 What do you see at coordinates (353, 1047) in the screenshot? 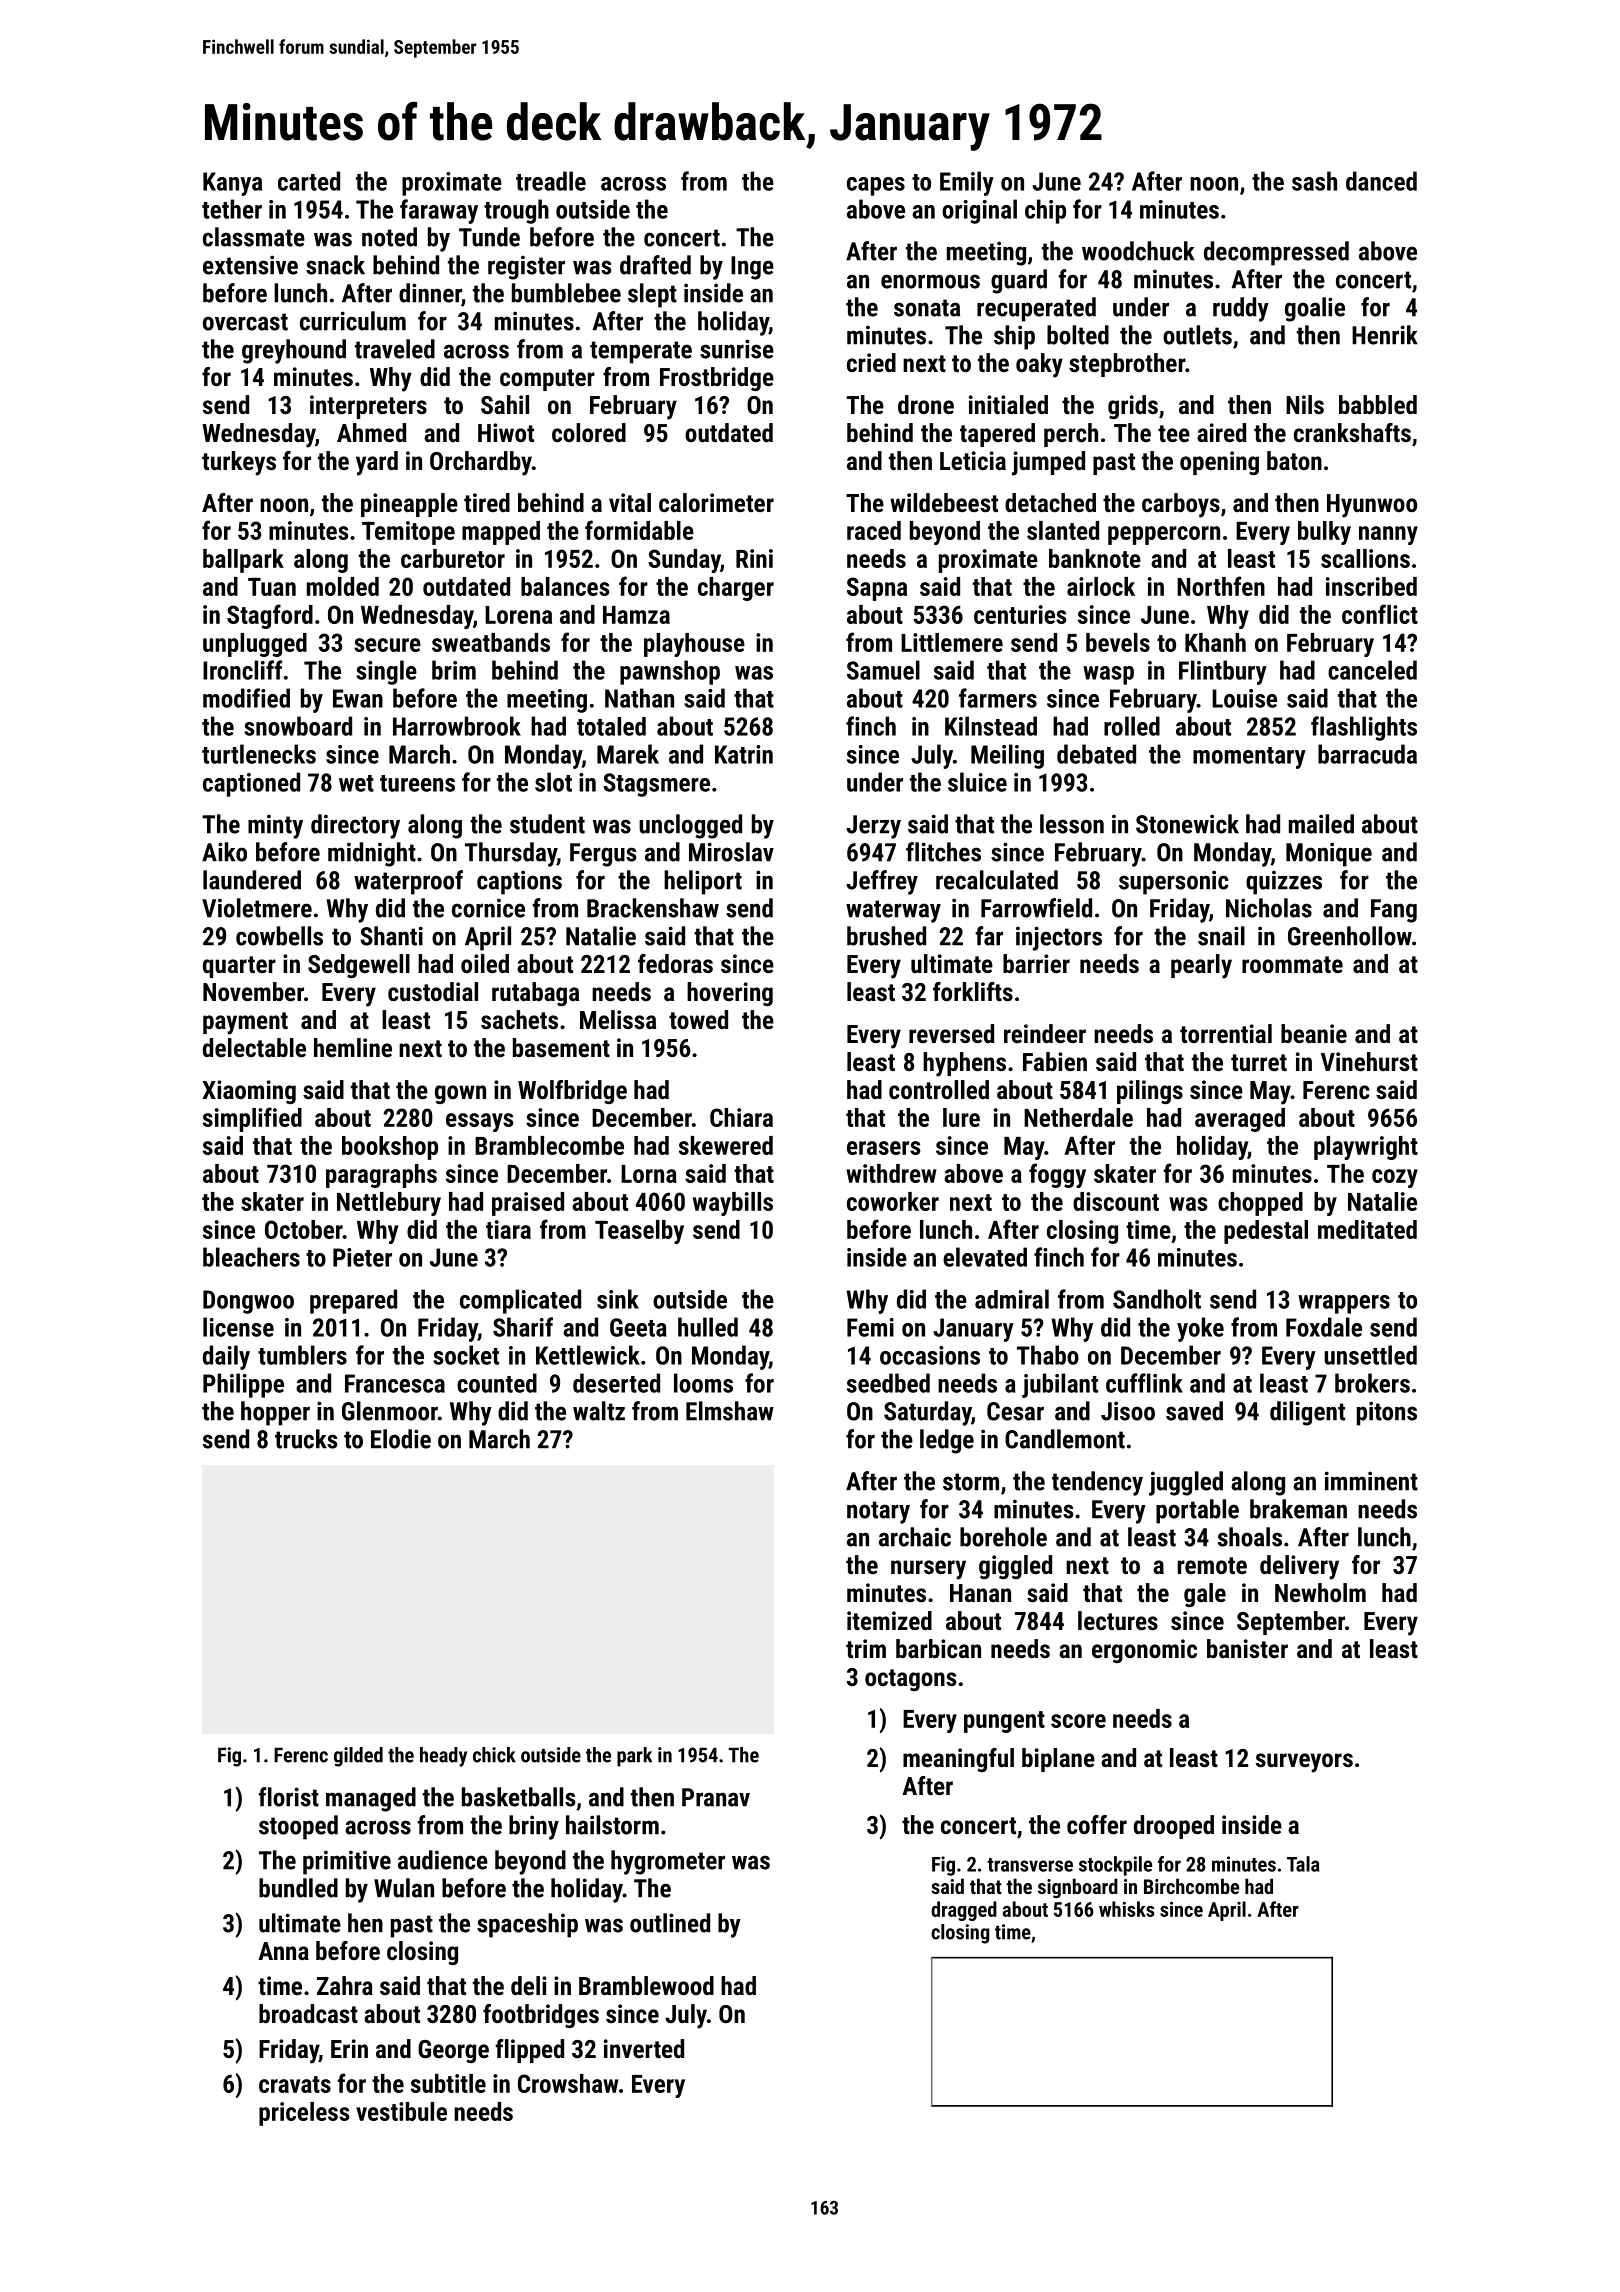
I see `hemline` at bounding box center [353, 1047].
